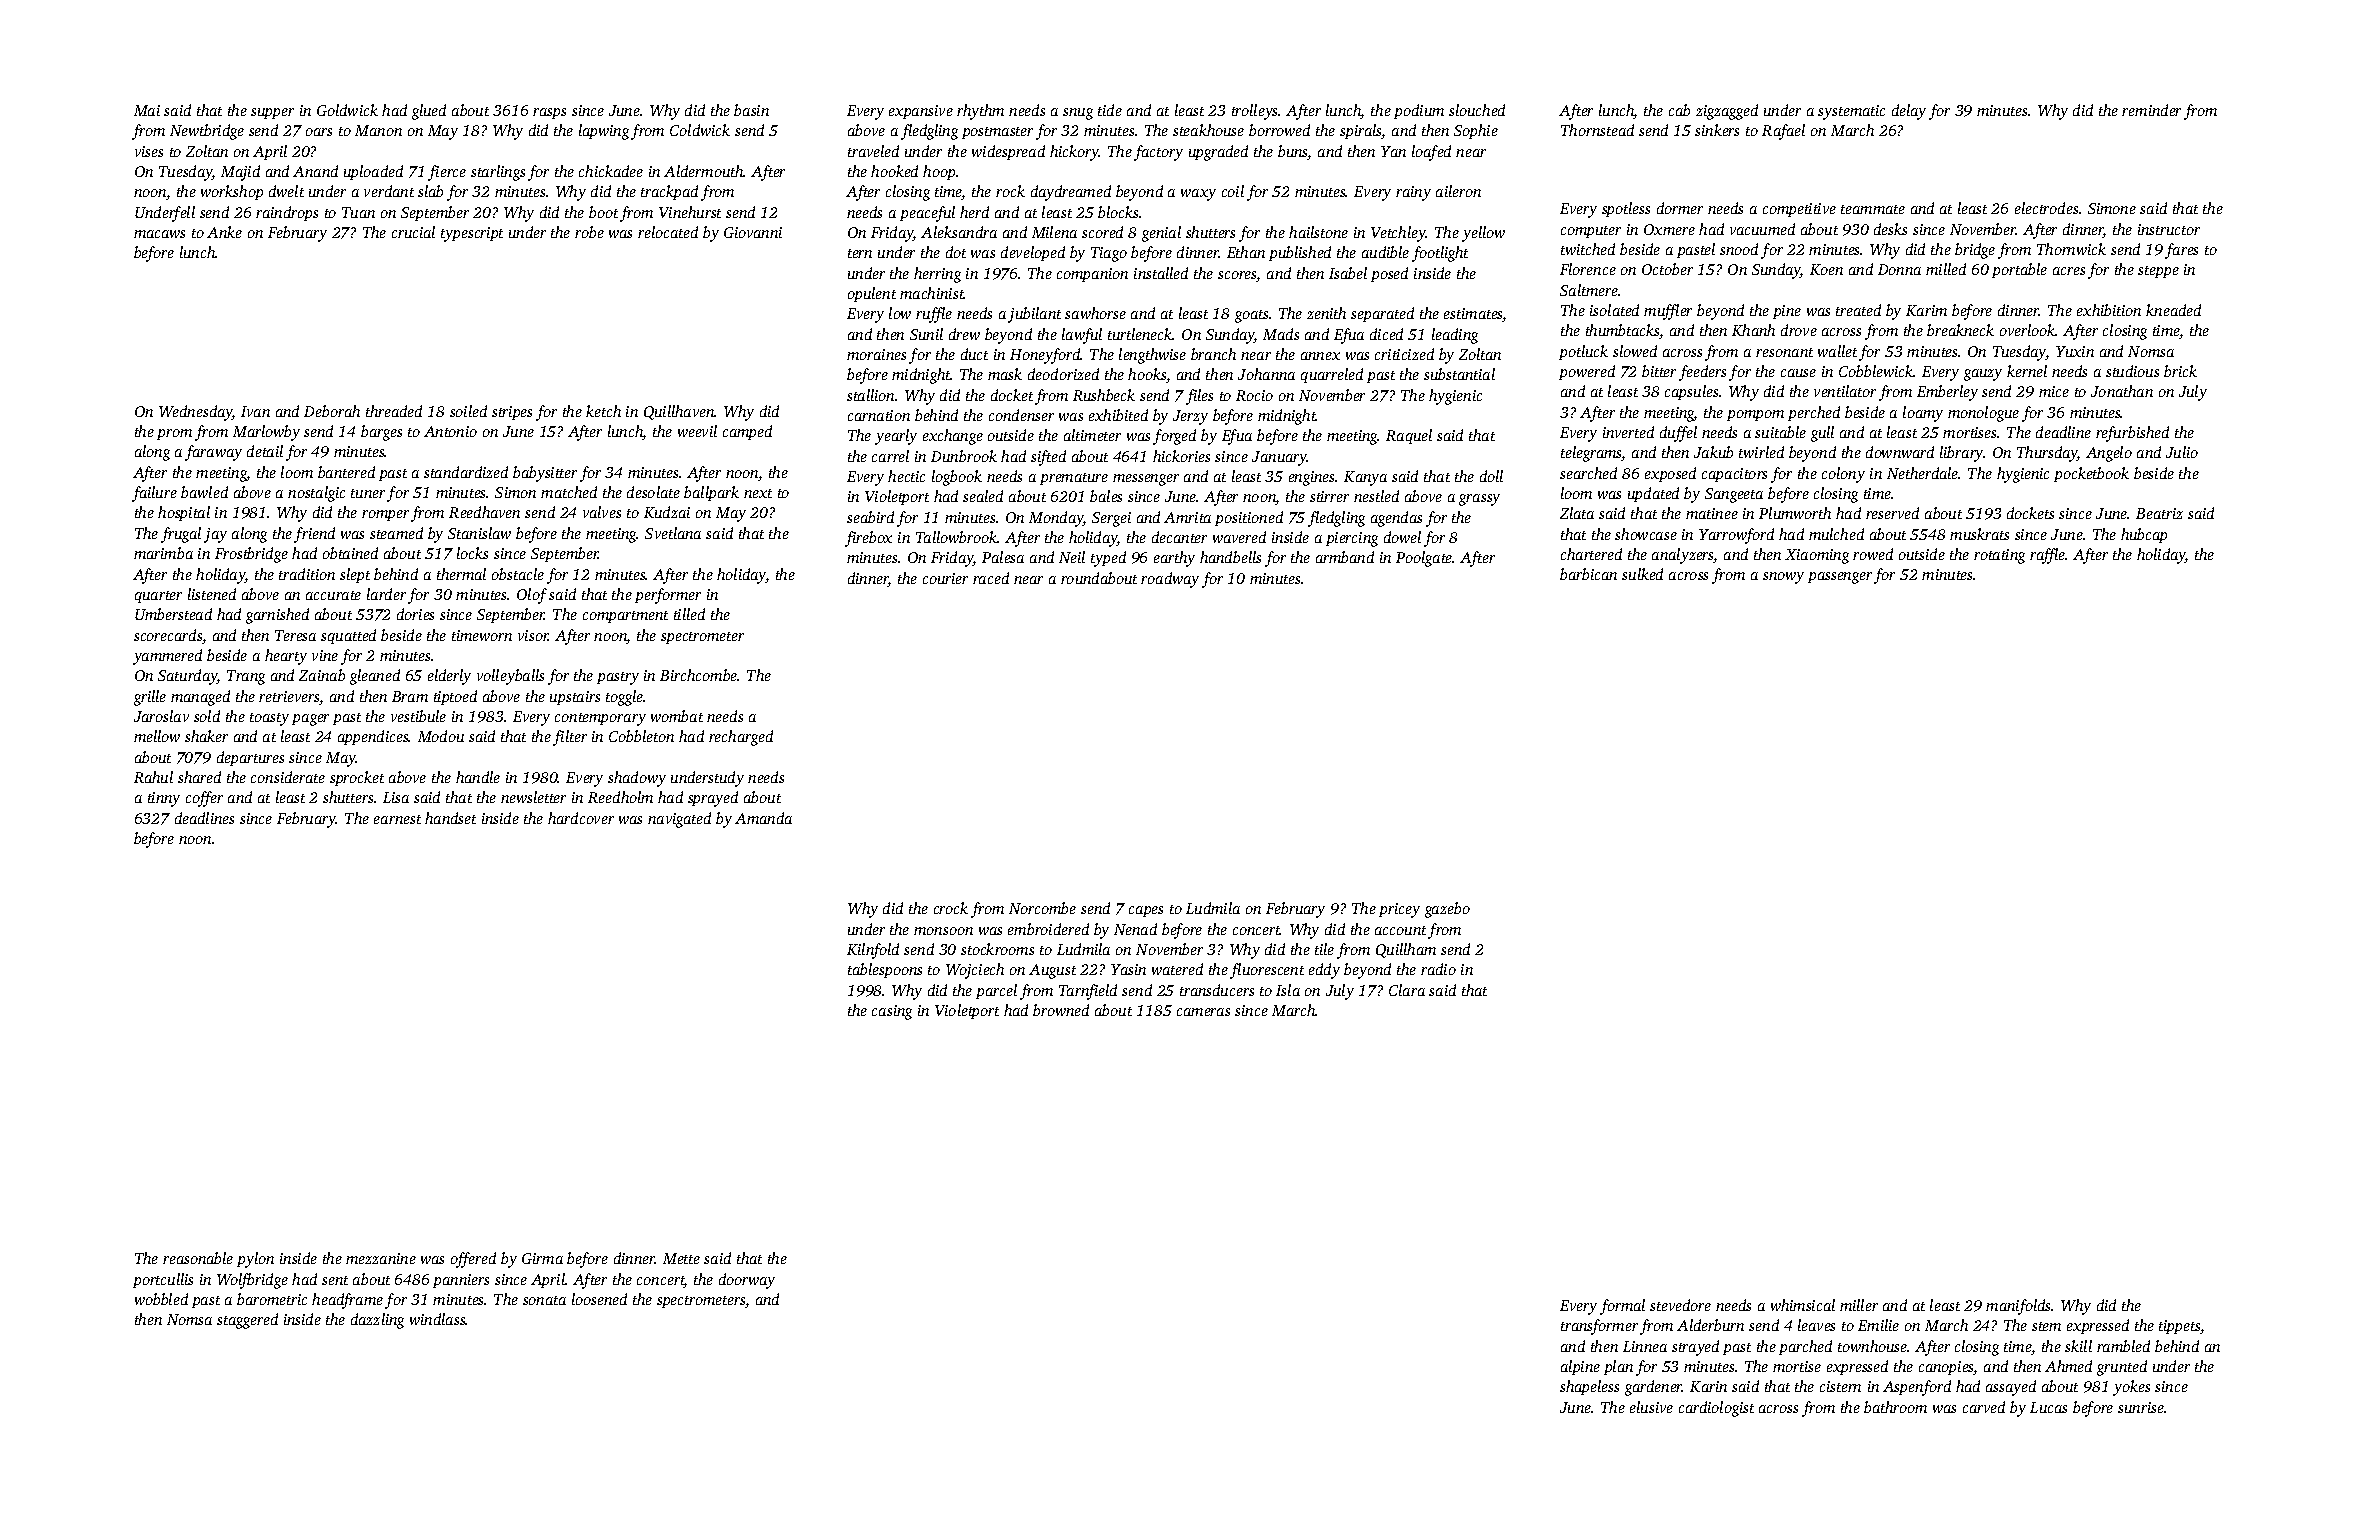  Describe the element at coordinates (1642, 574) in the screenshot. I see `sulked` at that location.
